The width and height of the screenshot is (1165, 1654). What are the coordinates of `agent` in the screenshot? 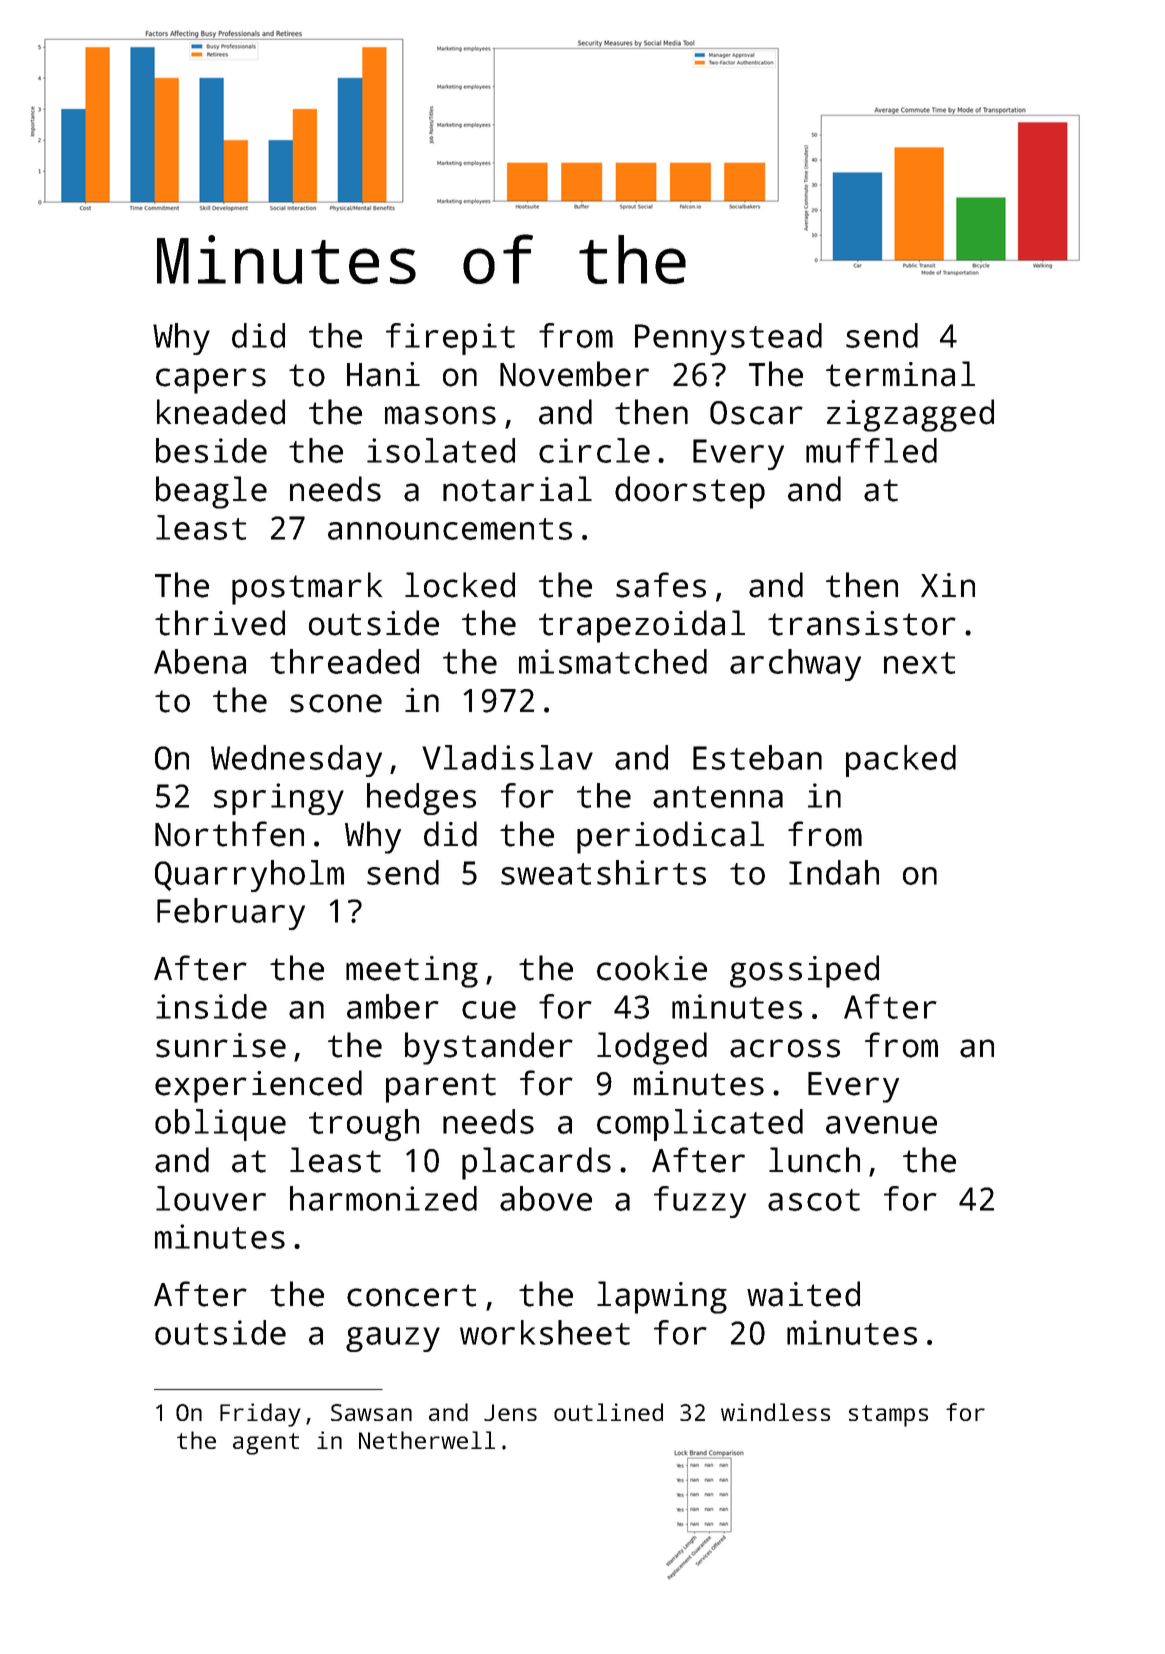 It's located at (266, 1444).
